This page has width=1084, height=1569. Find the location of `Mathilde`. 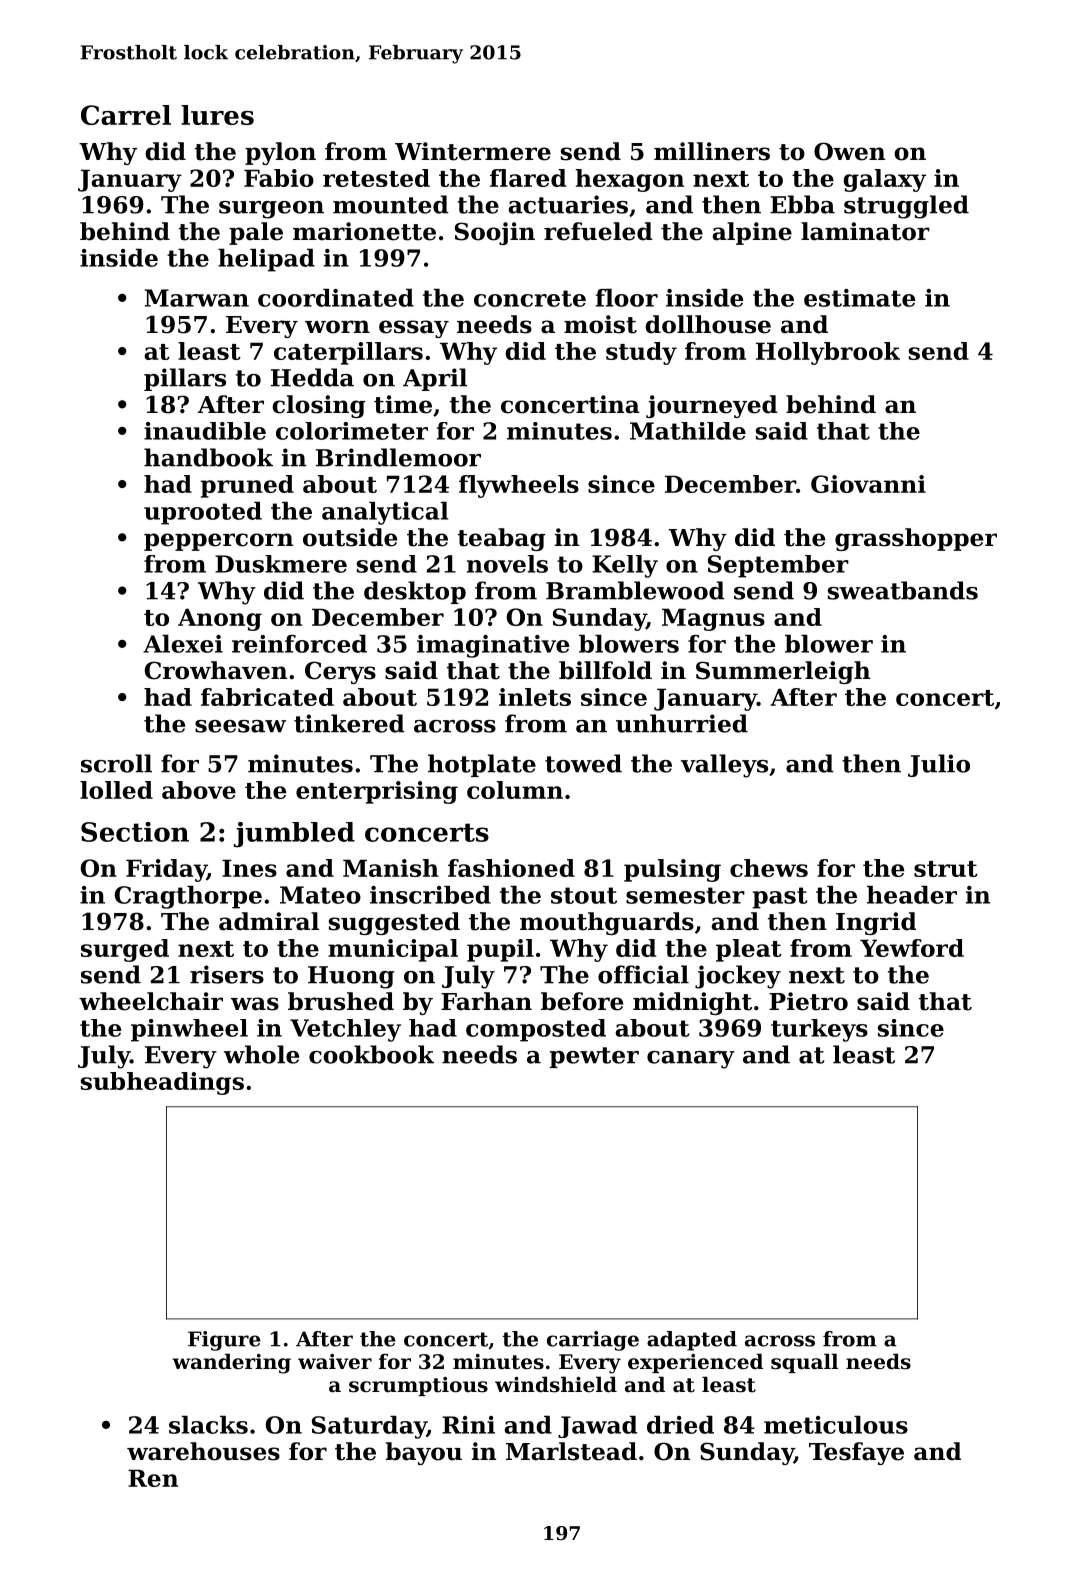

Mathilde is located at coordinates (688, 431).
